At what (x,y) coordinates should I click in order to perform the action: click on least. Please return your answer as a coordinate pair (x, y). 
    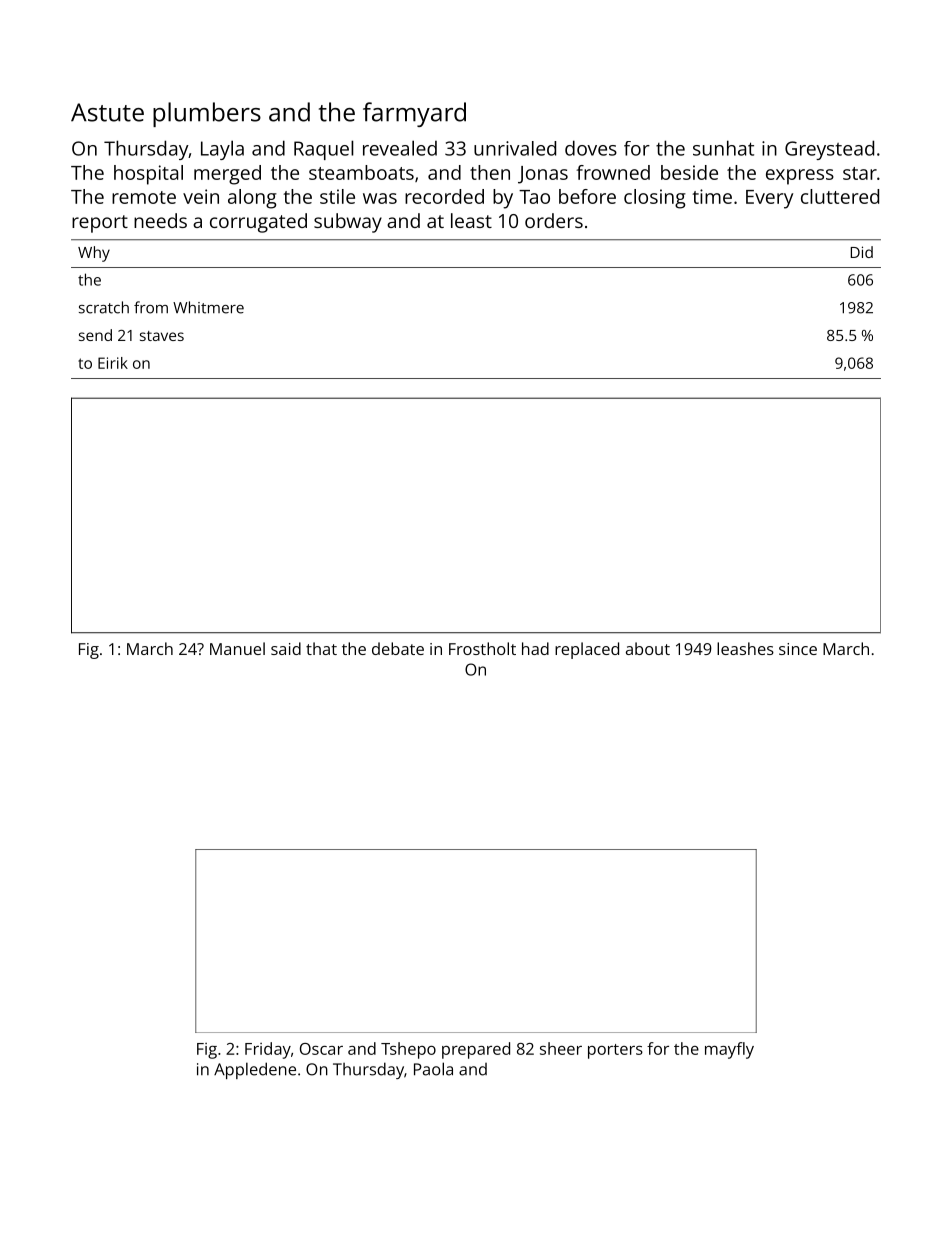
    Looking at the image, I should click on (471, 220).
